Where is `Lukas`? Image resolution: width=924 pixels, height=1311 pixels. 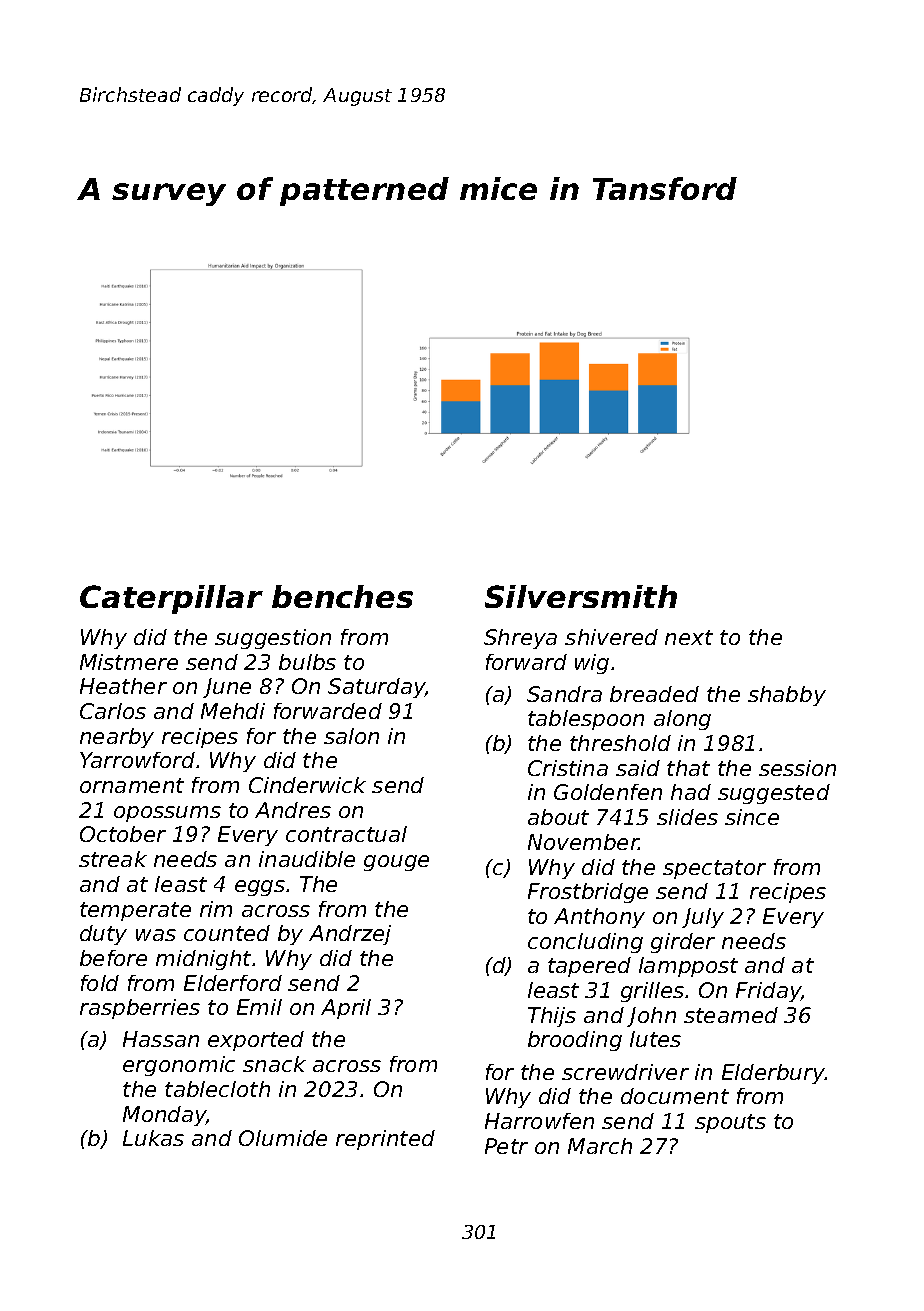
Lukas is located at coordinates (153, 1138).
